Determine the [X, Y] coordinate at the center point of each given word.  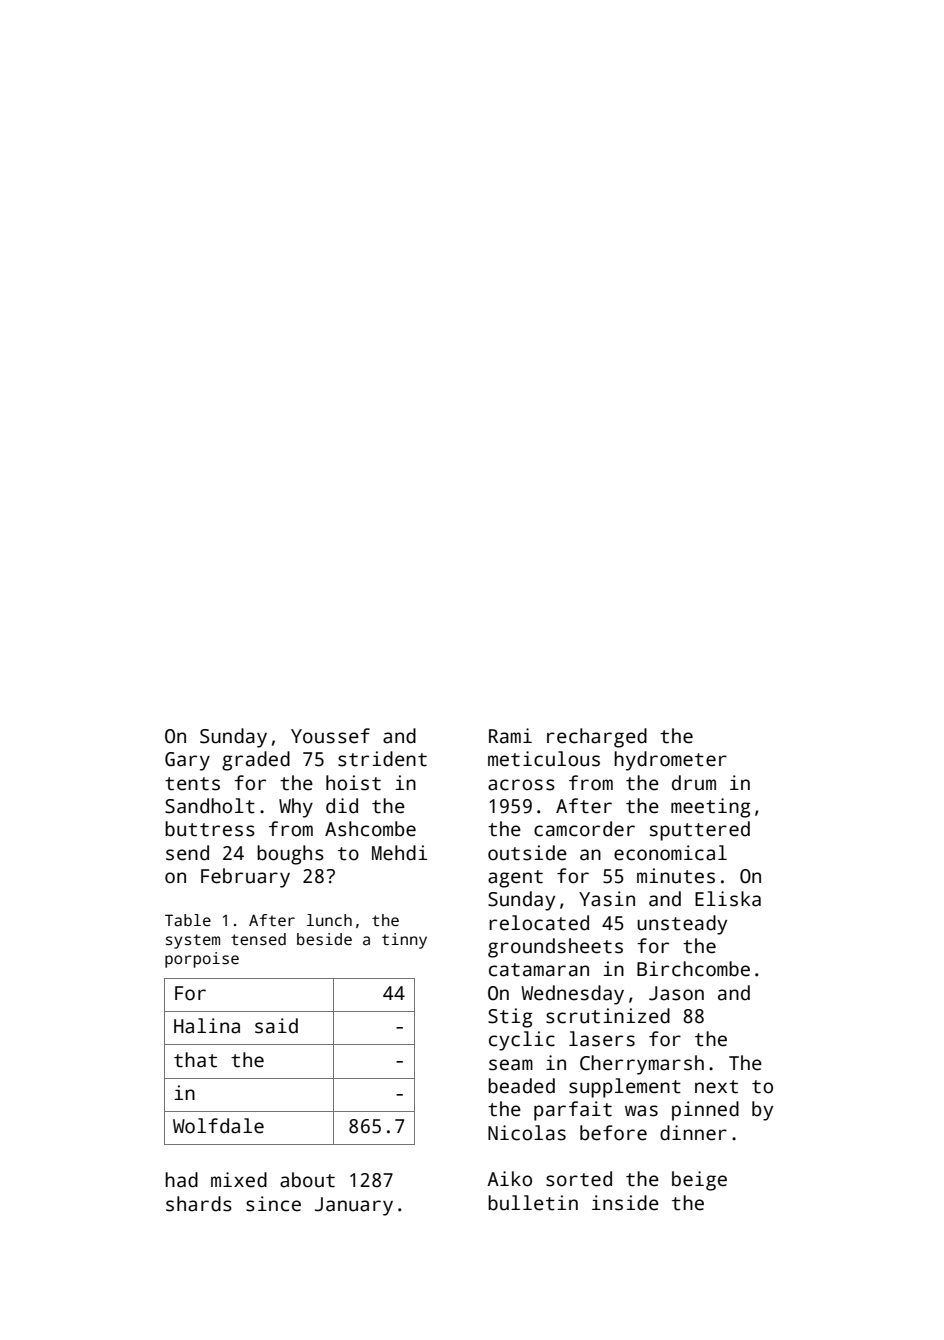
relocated [539, 923]
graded [256, 761]
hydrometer [670, 761]
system [193, 941]
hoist [353, 783]
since [273, 1204]
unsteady [682, 925]
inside [625, 1203]
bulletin [533, 1203]
